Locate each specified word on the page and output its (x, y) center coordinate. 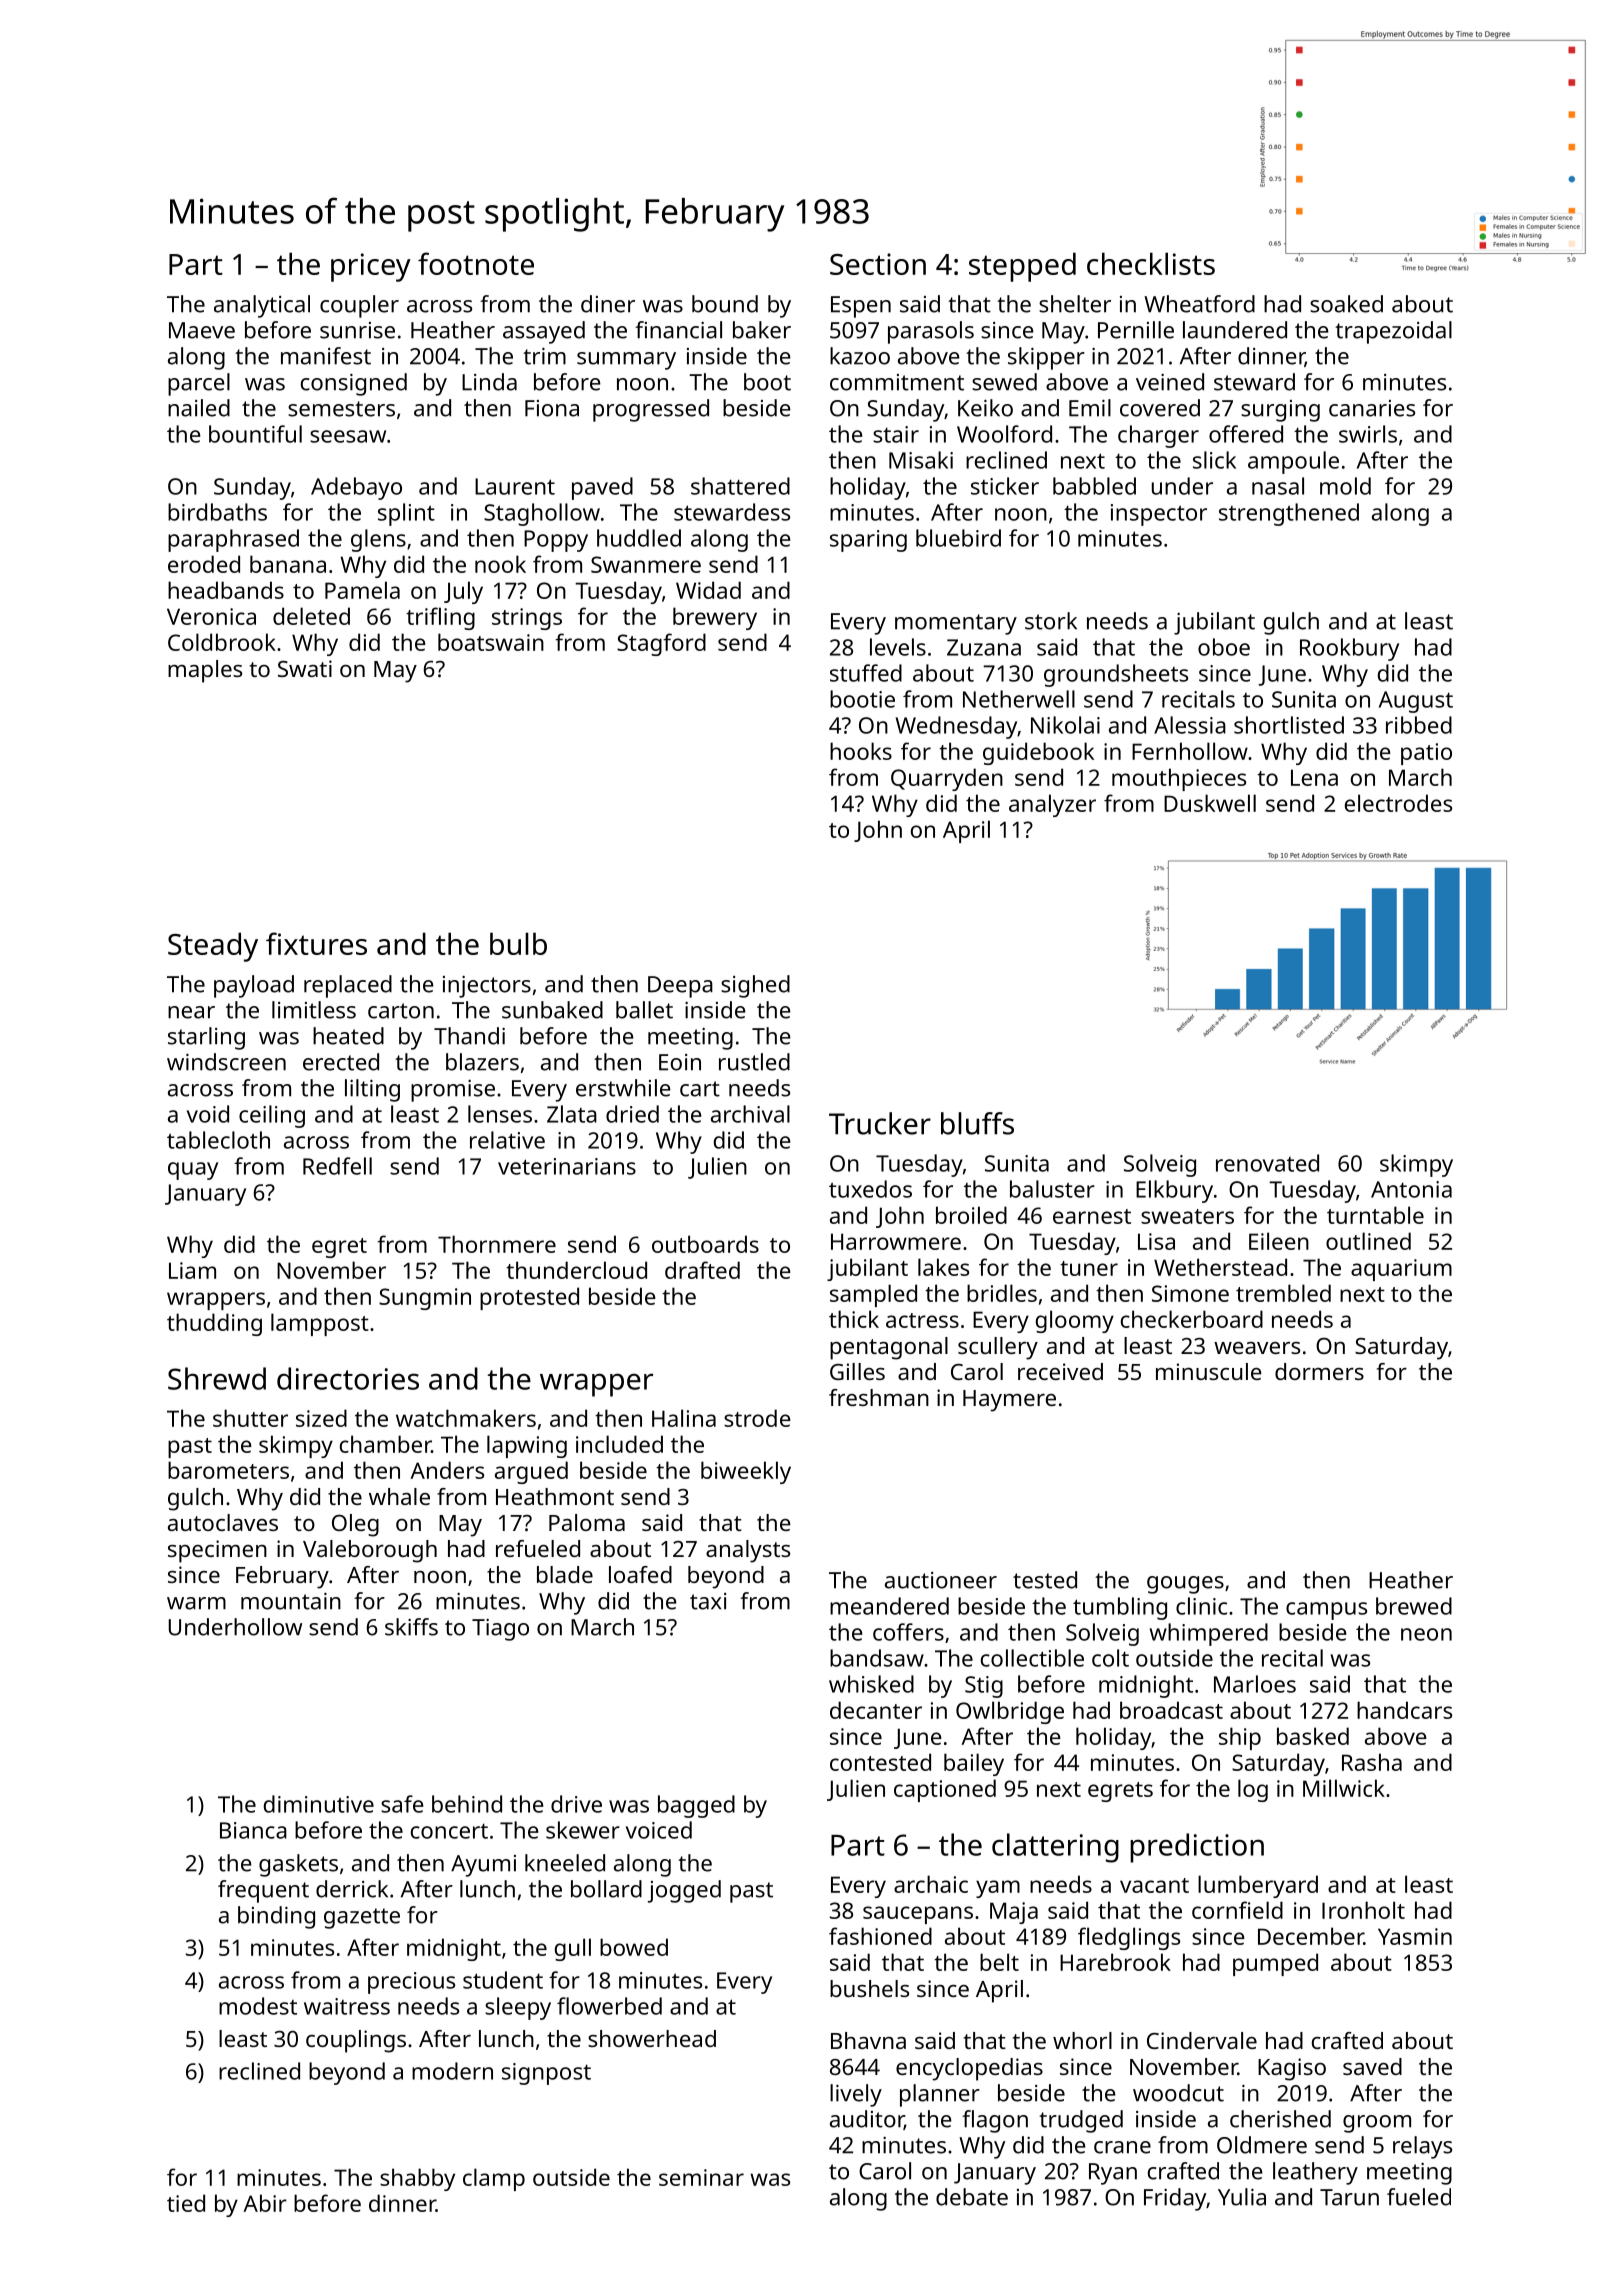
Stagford (661, 644)
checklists (1151, 263)
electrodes (1398, 803)
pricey (371, 267)
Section (878, 264)
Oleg (355, 1525)
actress (922, 1320)
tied (186, 2203)
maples (205, 671)
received (1060, 1371)
